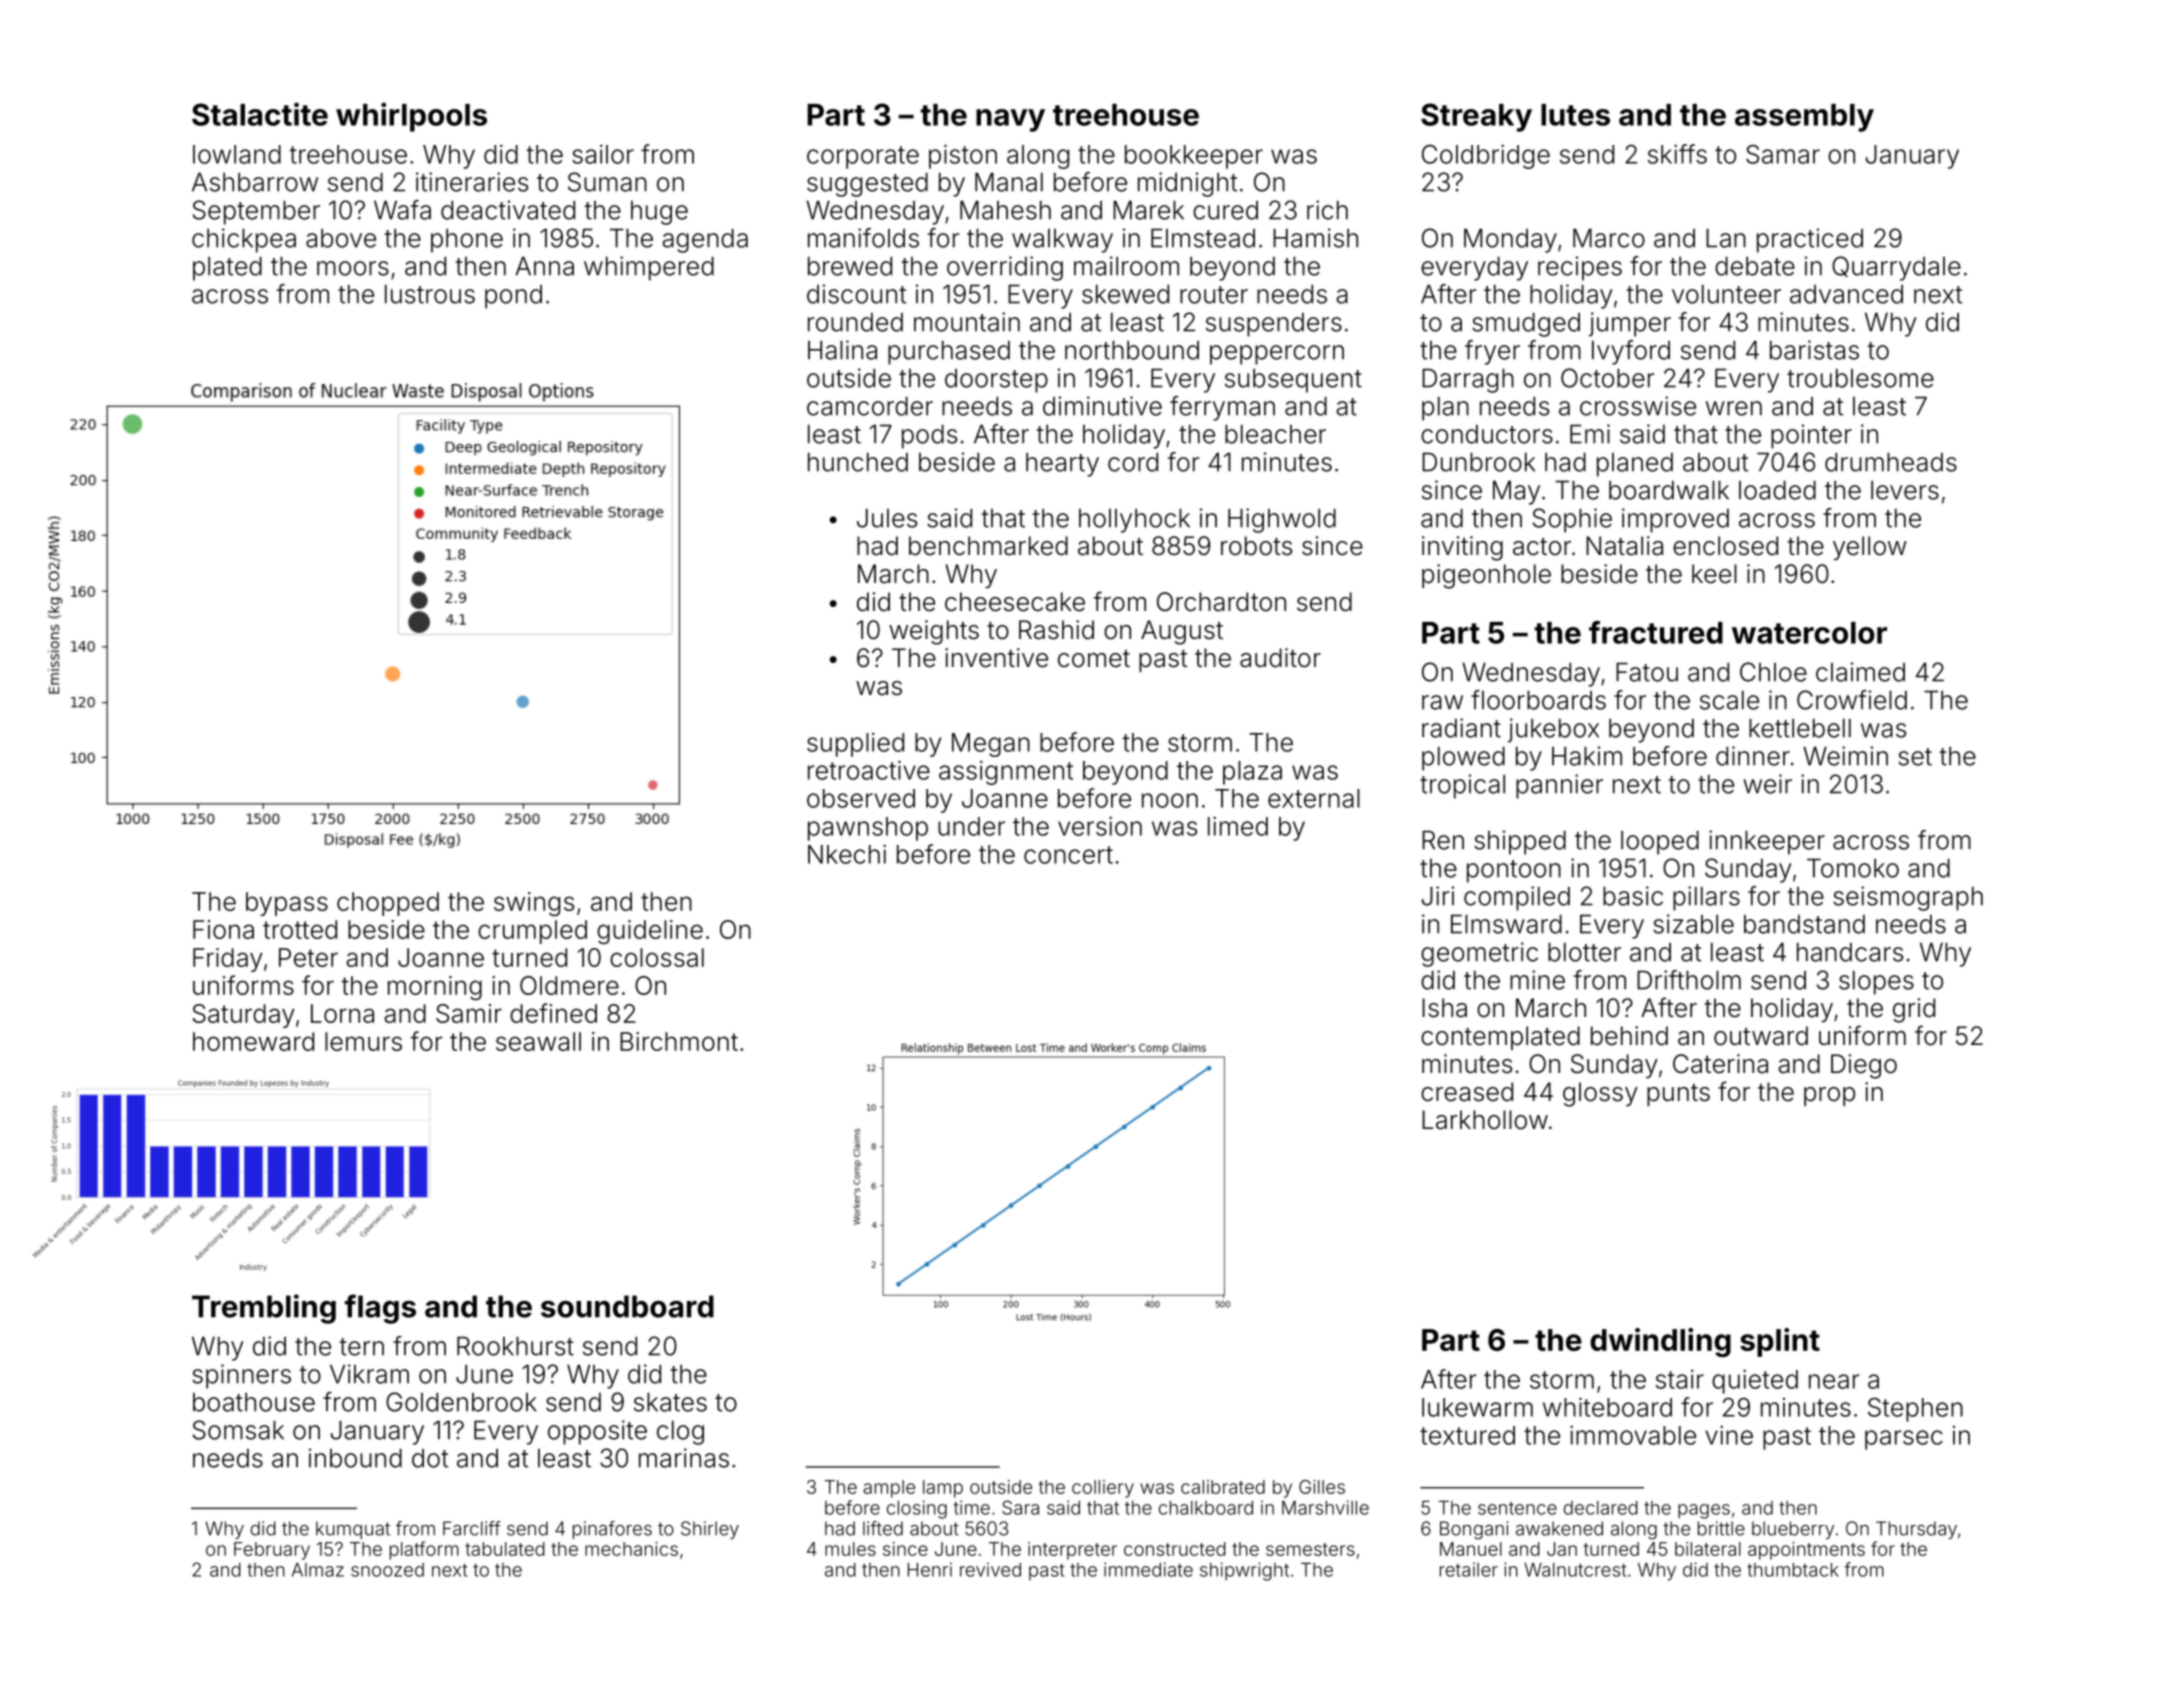  I want to click on advanced, so click(1846, 294).
